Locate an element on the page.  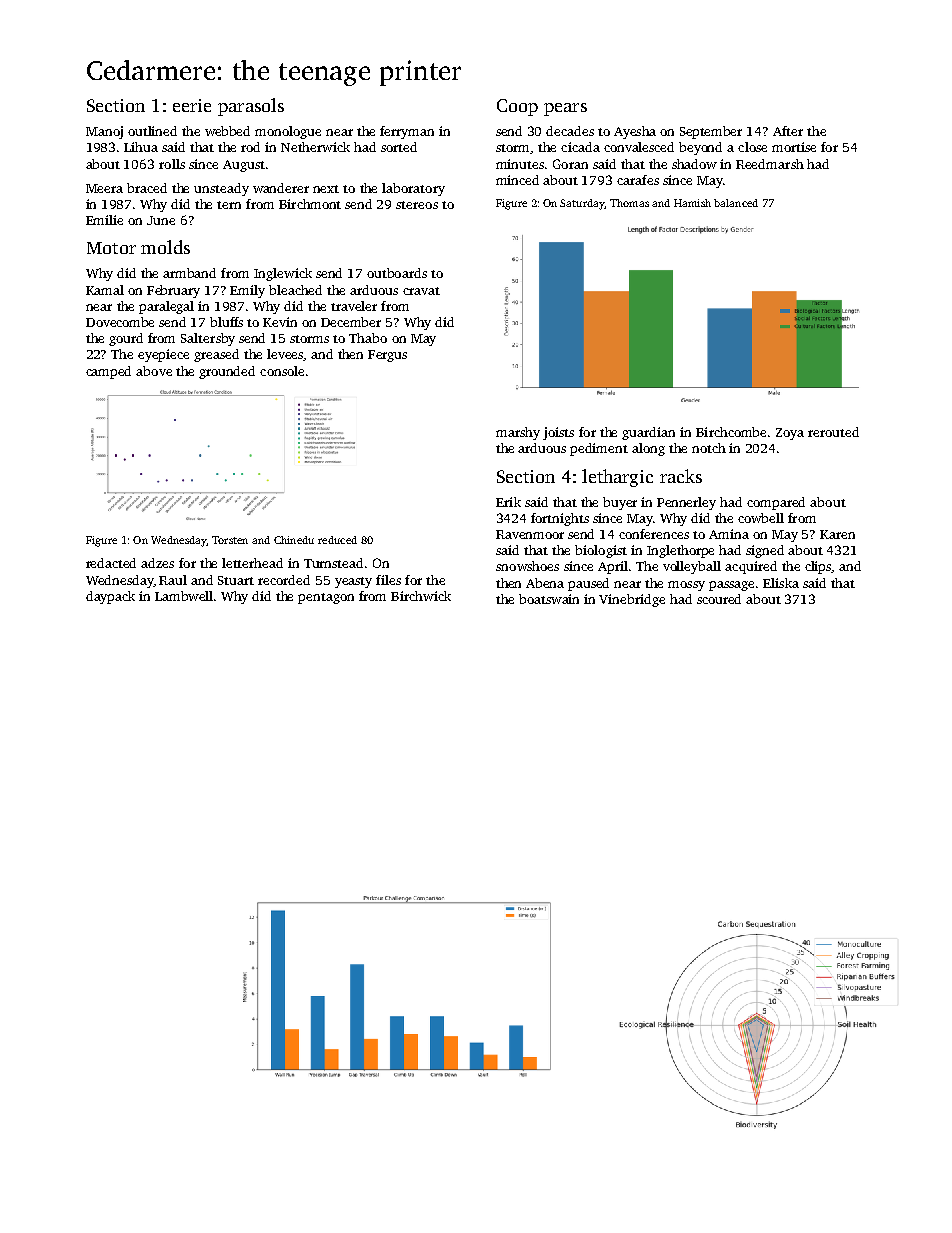
Birchwick is located at coordinates (421, 596).
